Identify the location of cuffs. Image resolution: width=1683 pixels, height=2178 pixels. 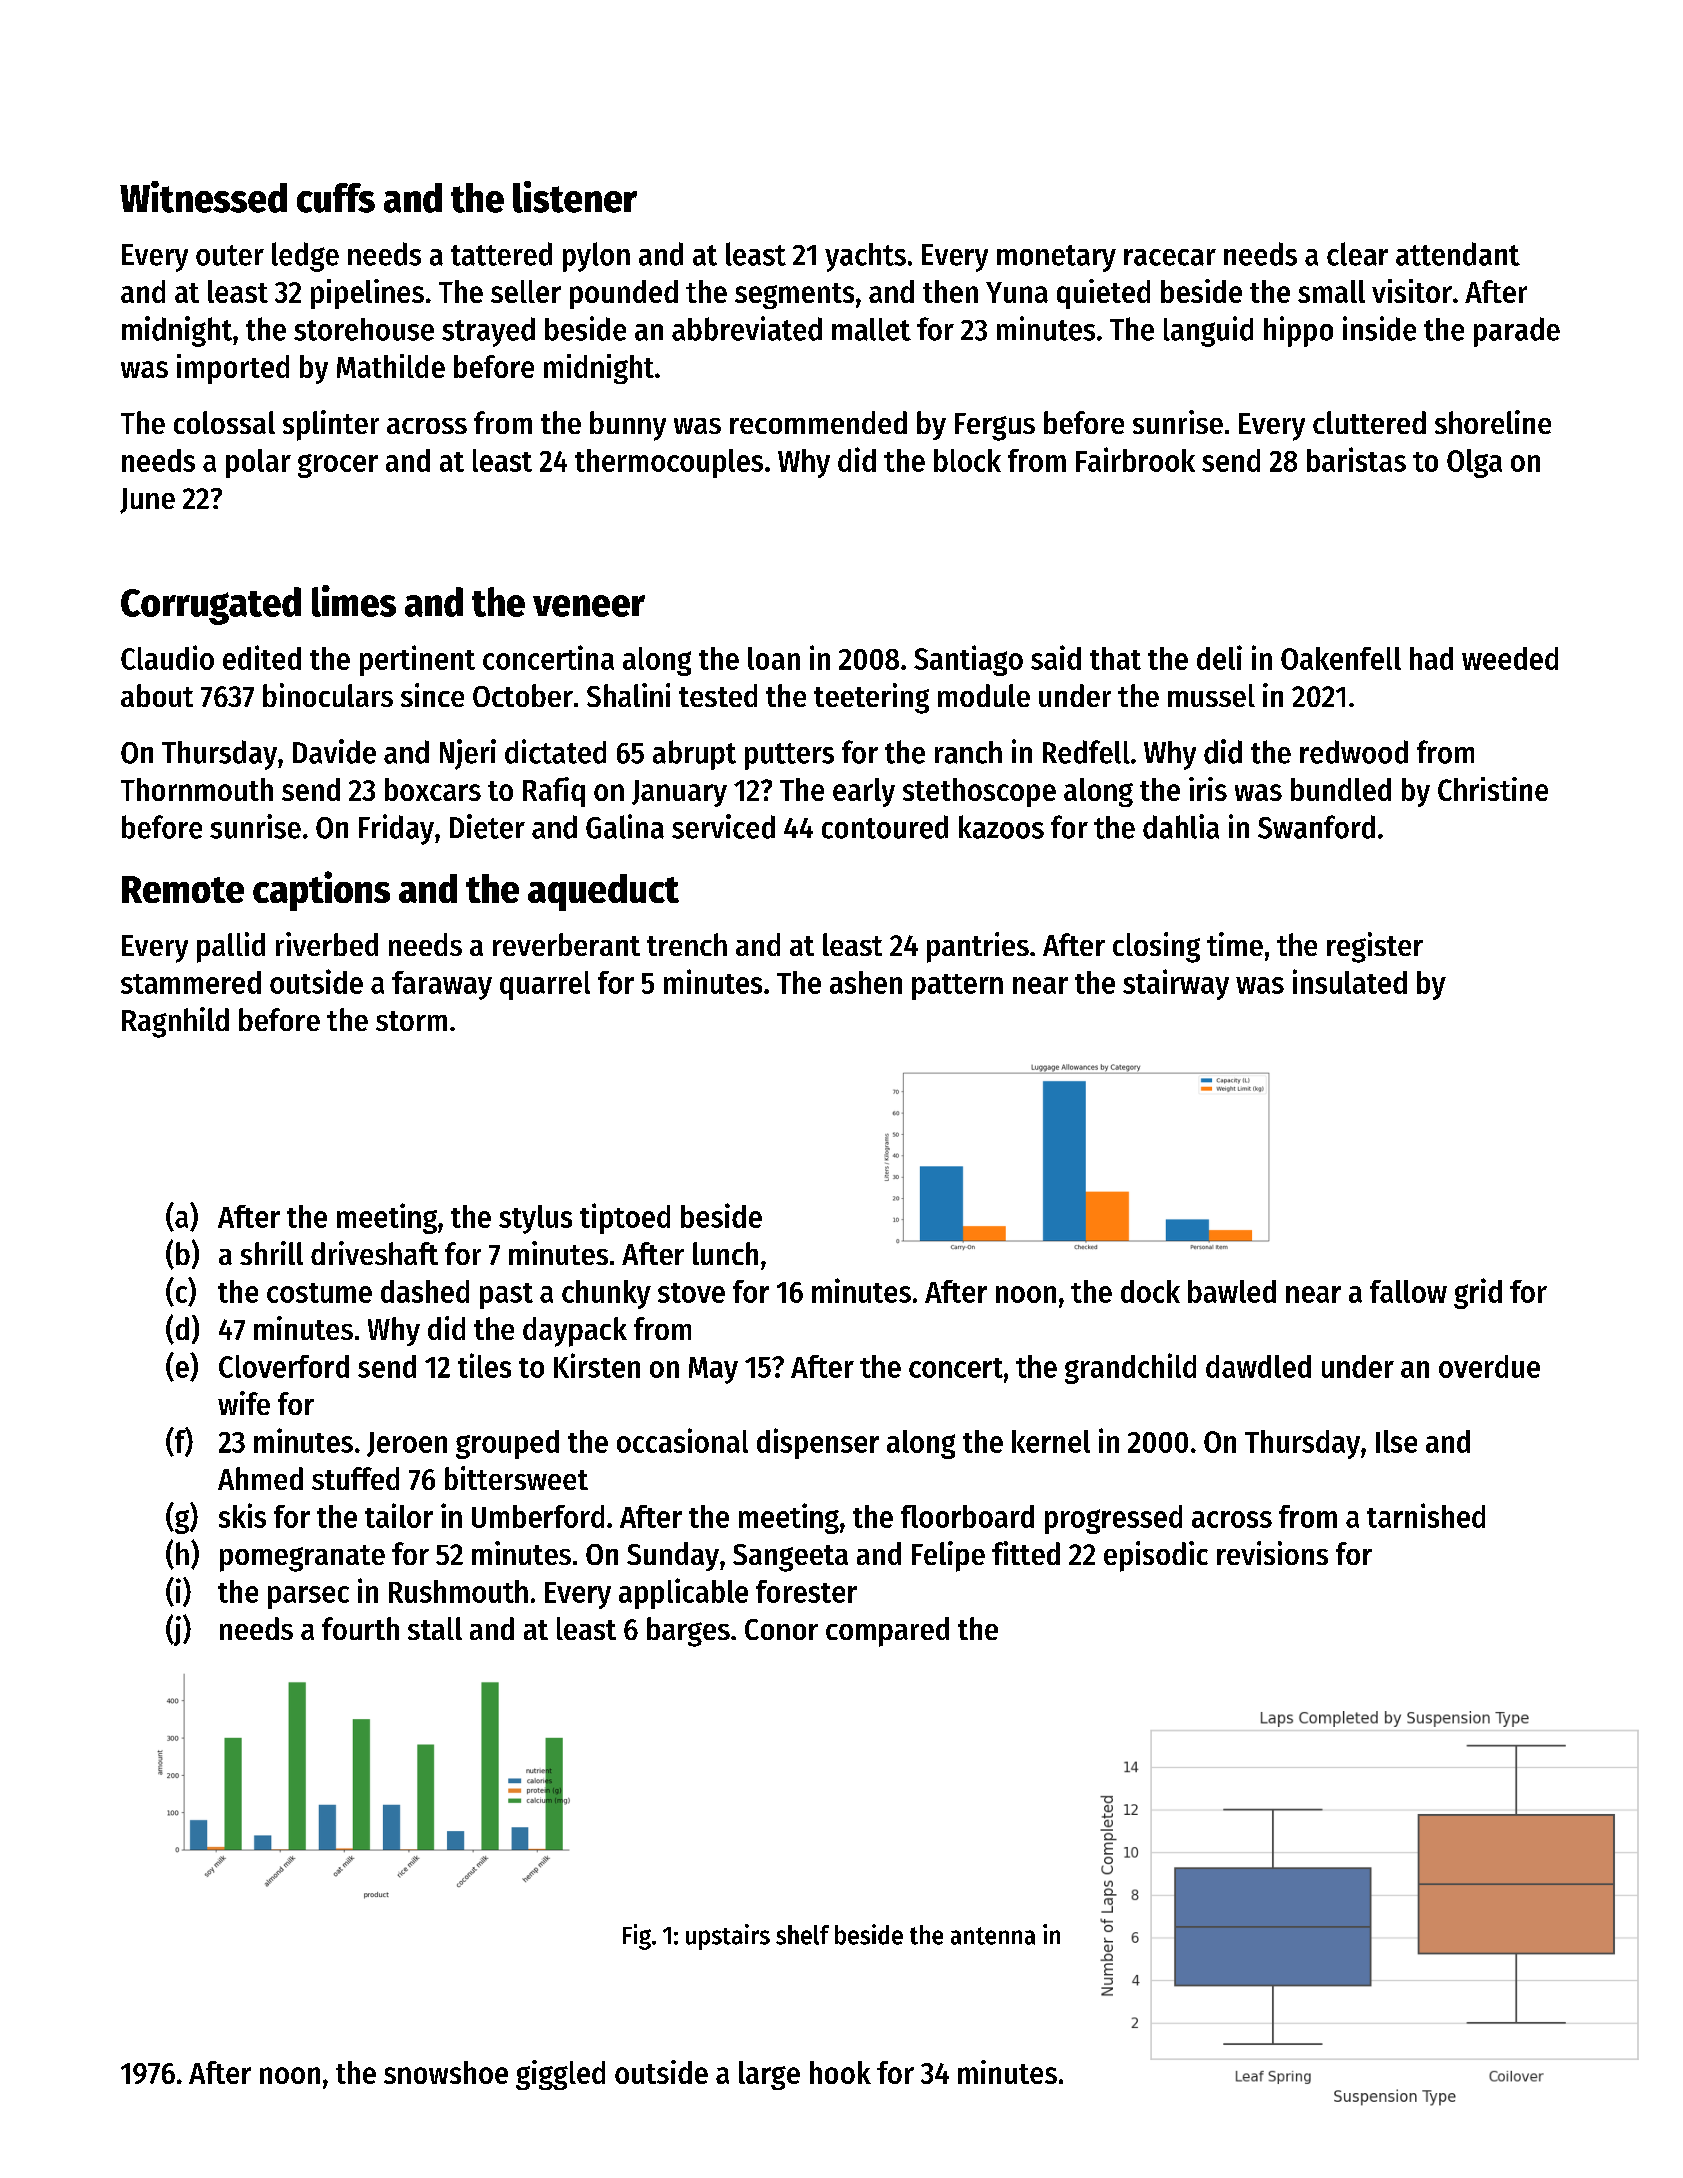
(336, 198).
